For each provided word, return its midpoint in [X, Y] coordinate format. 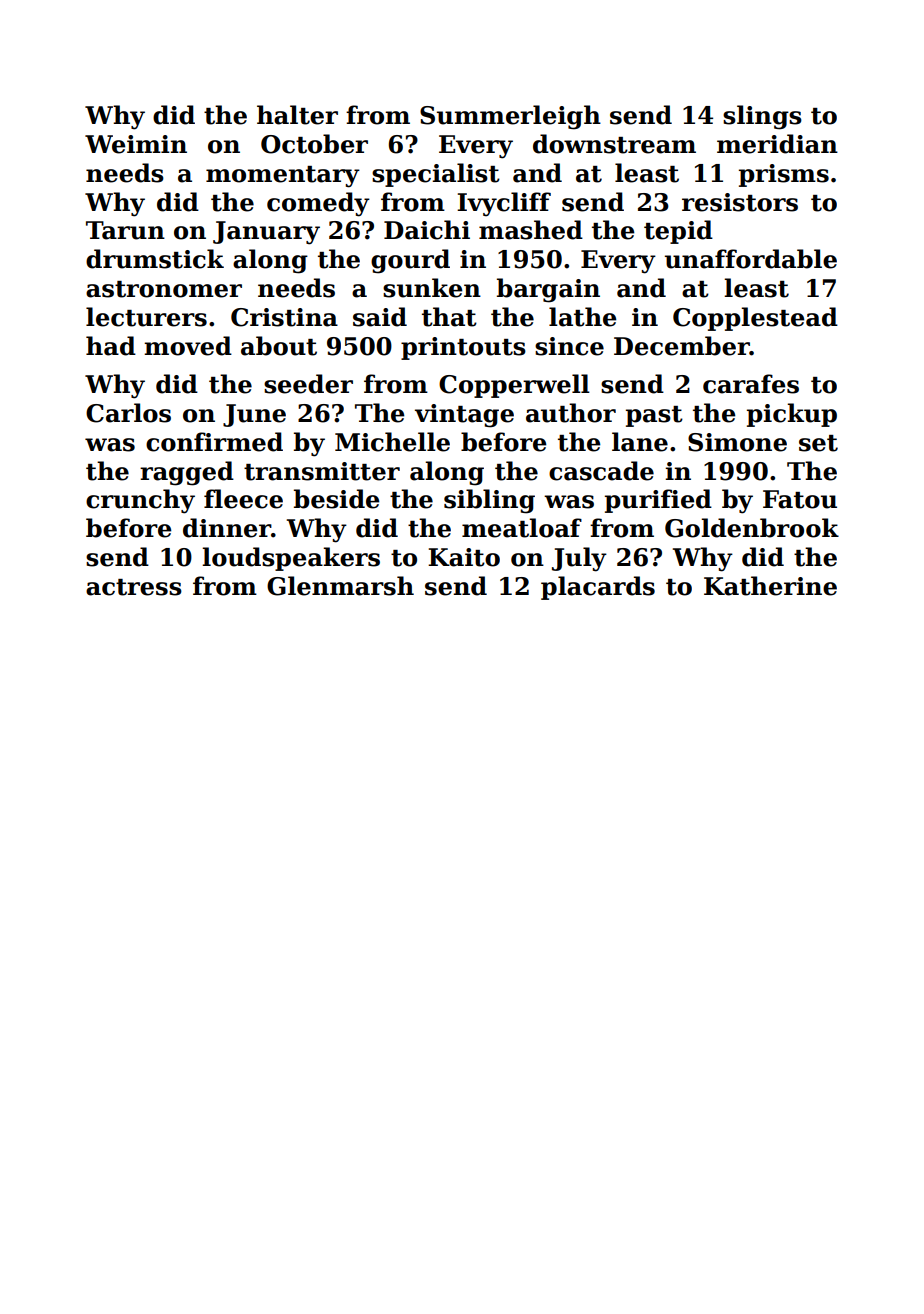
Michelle [392, 442]
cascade [601, 471]
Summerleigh [510, 117]
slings [762, 117]
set [818, 443]
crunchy [140, 501]
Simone [737, 442]
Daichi [427, 230]
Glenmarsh [340, 586]
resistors [740, 202]
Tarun [125, 230]
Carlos [128, 413]
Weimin [136, 144]
